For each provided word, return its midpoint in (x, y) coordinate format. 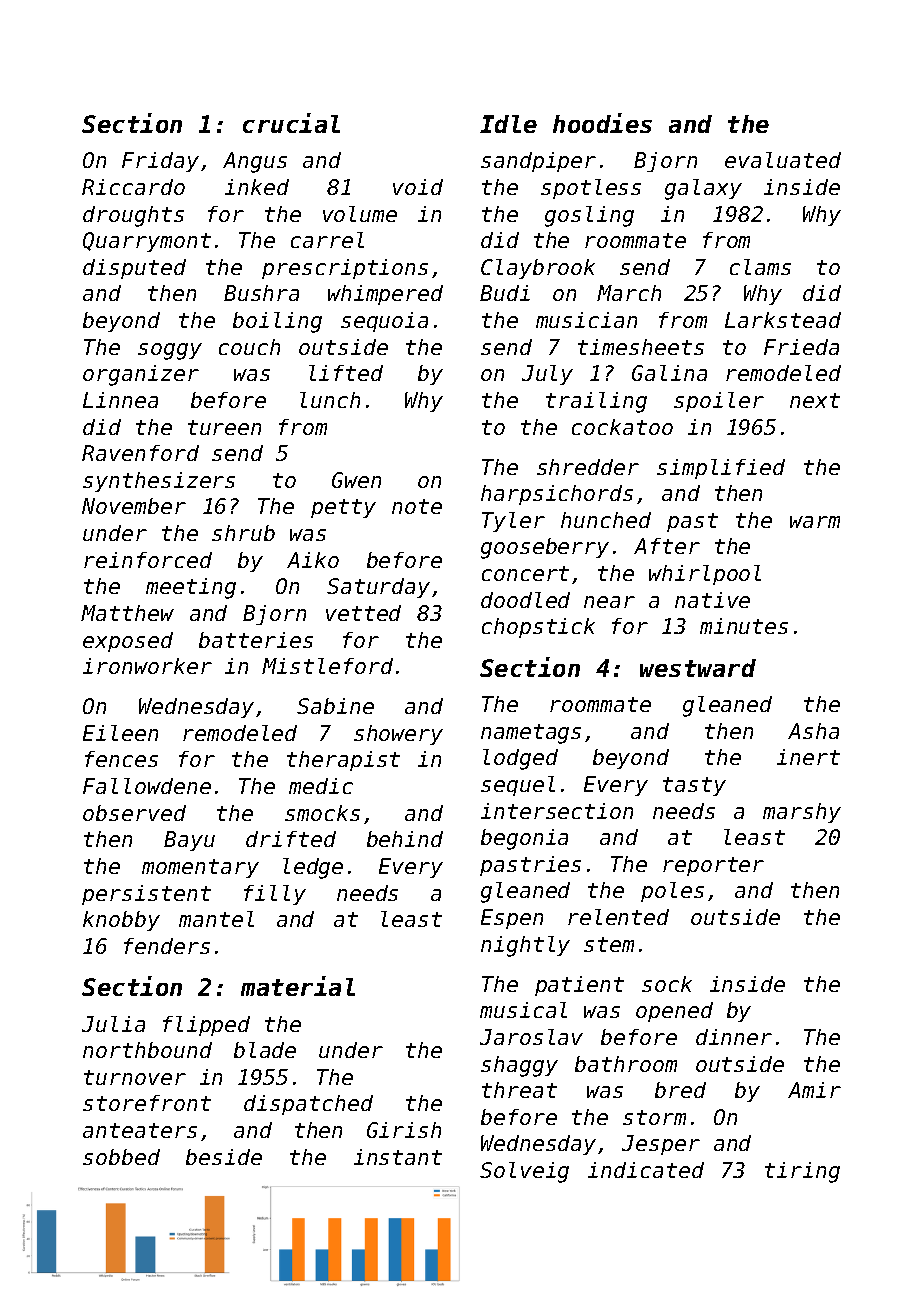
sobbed (121, 1157)
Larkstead (783, 320)
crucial (291, 123)
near (609, 602)
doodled (525, 600)
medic (321, 786)
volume (360, 214)
